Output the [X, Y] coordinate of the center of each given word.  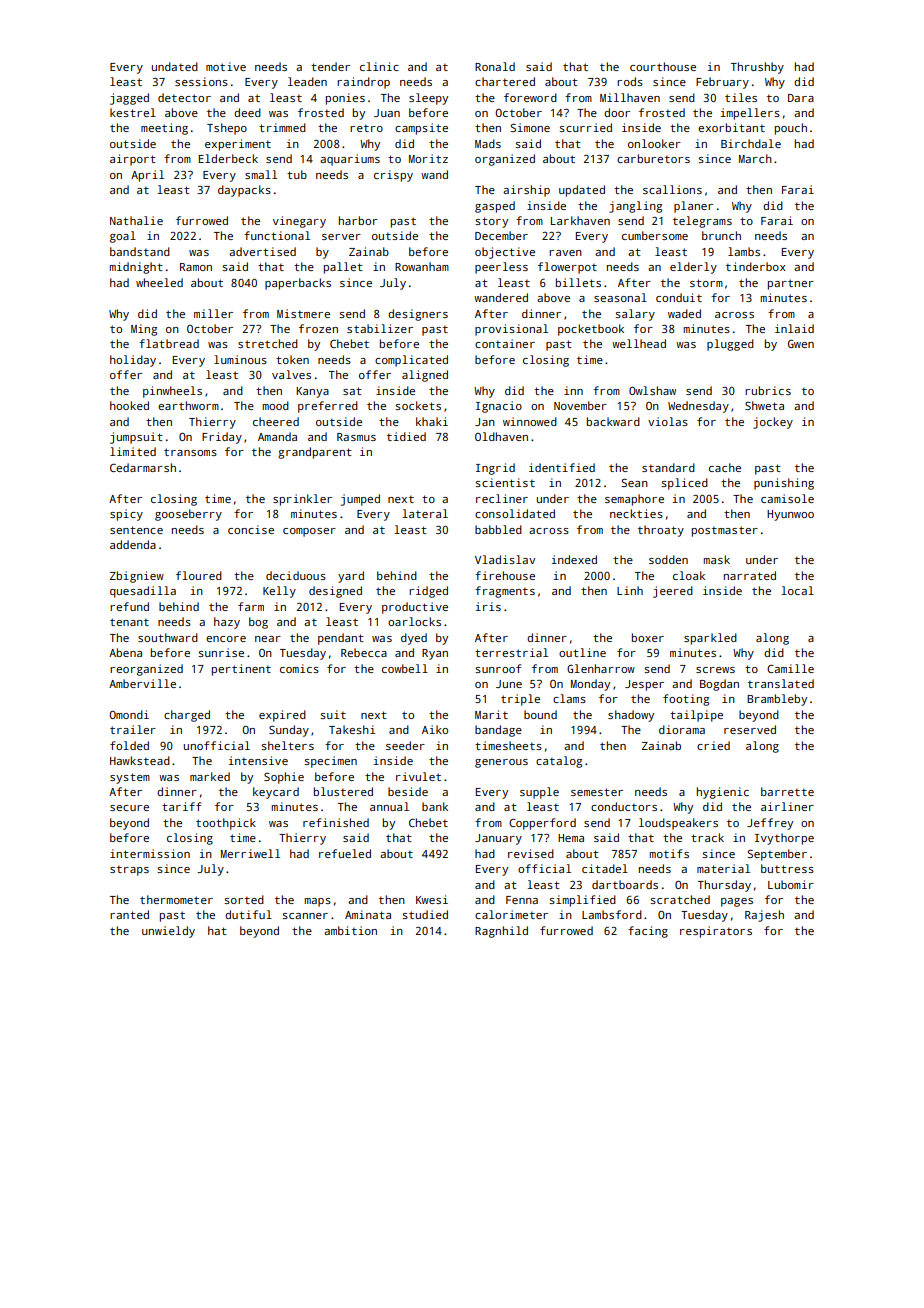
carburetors [653, 158]
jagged [129, 99]
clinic [379, 66]
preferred [328, 407]
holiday [133, 361]
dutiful [248, 914]
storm [706, 283]
